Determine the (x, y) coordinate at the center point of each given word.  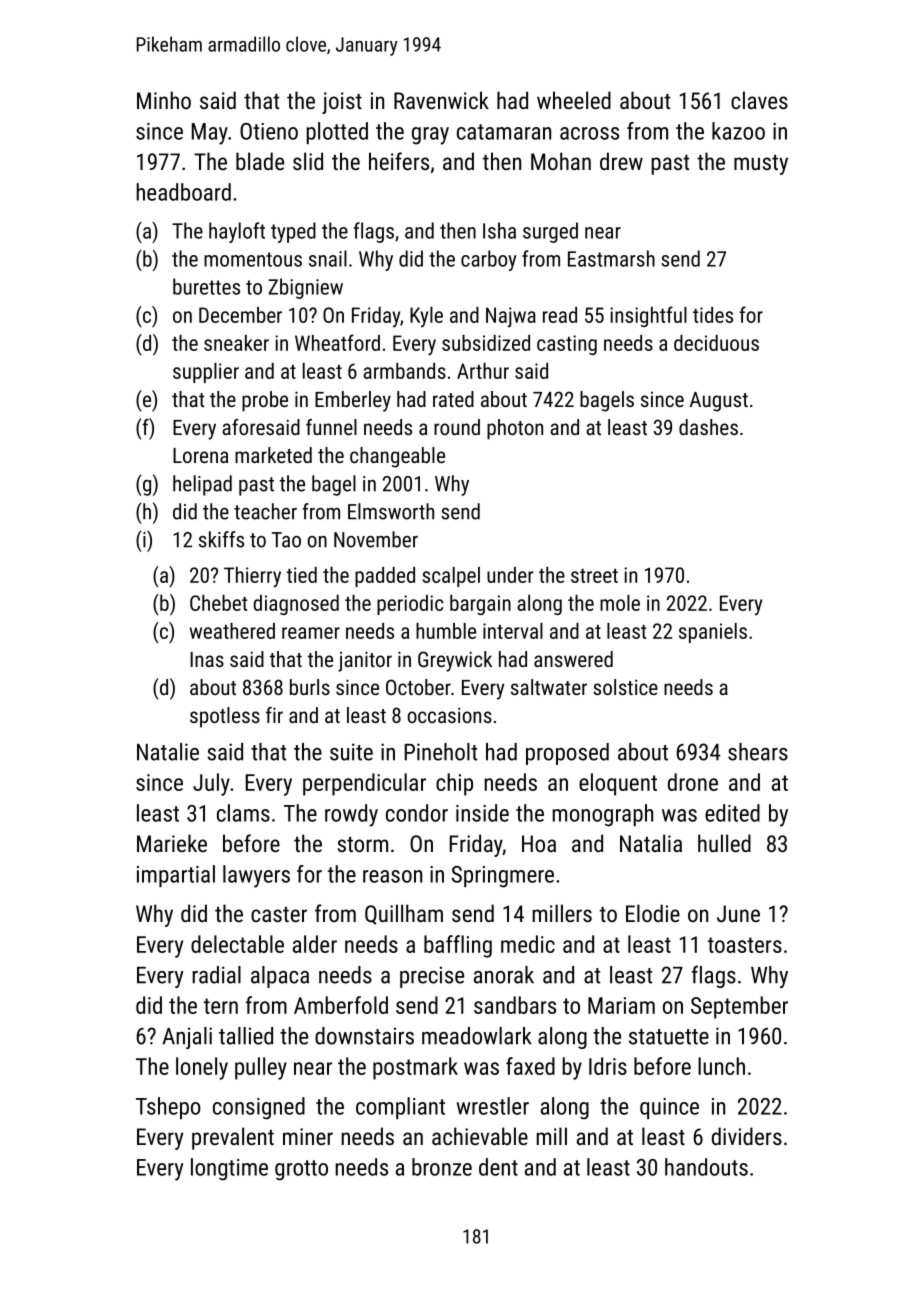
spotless (225, 717)
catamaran (504, 132)
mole (620, 603)
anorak (504, 975)
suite (351, 752)
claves (759, 100)
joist (342, 103)
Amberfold (341, 1005)
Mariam (621, 1005)
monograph (603, 815)
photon (515, 429)
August (719, 402)
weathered (232, 631)
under (510, 575)
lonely (202, 1068)
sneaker (236, 343)
